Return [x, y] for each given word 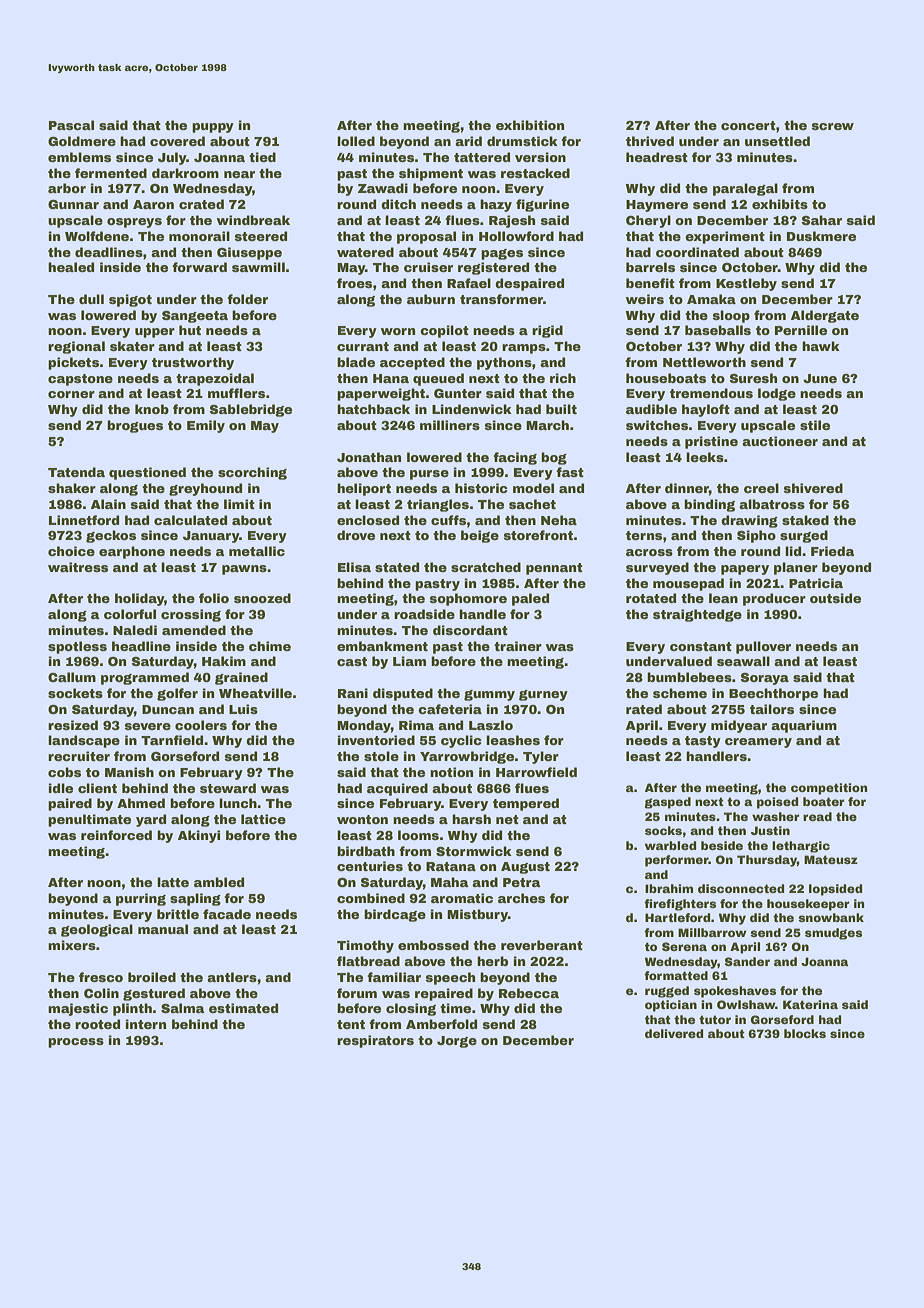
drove [356, 535]
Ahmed [141, 803]
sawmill [258, 267]
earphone [132, 552]
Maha [450, 882]
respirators [375, 1041]
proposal [426, 237]
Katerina [810, 1004]
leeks [705, 457]
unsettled [777, 141]
